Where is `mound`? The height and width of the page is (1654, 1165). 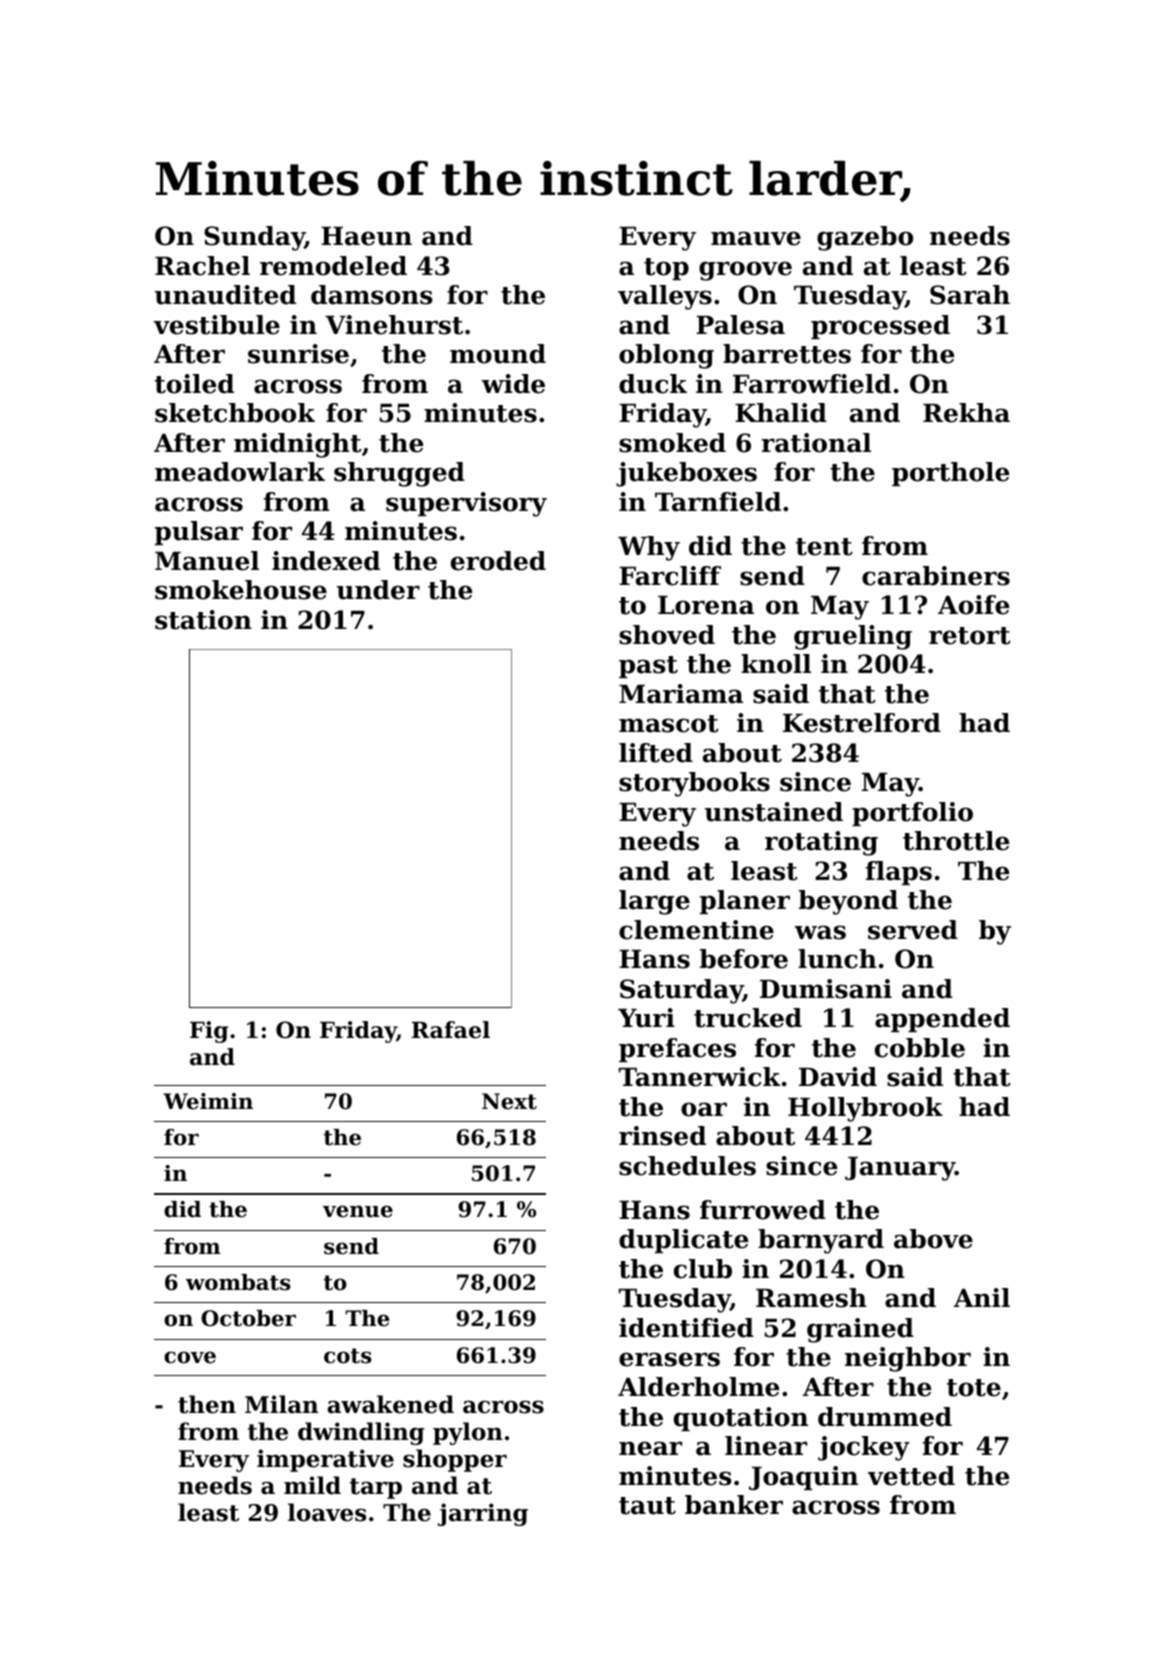
mound is located at coordinates (498, 354).
